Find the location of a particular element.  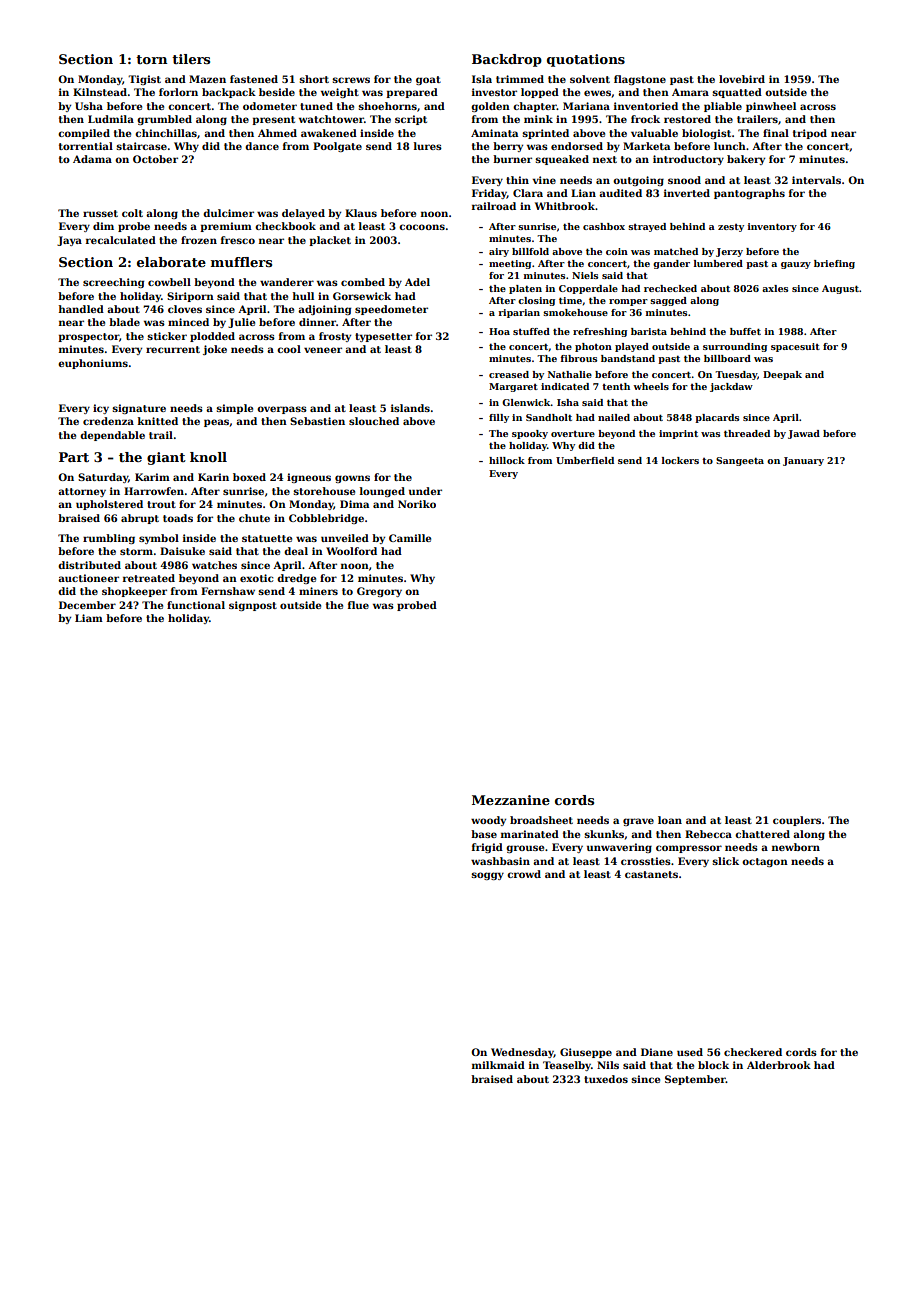

Kilnstead is located at coordinates (100, 92).
